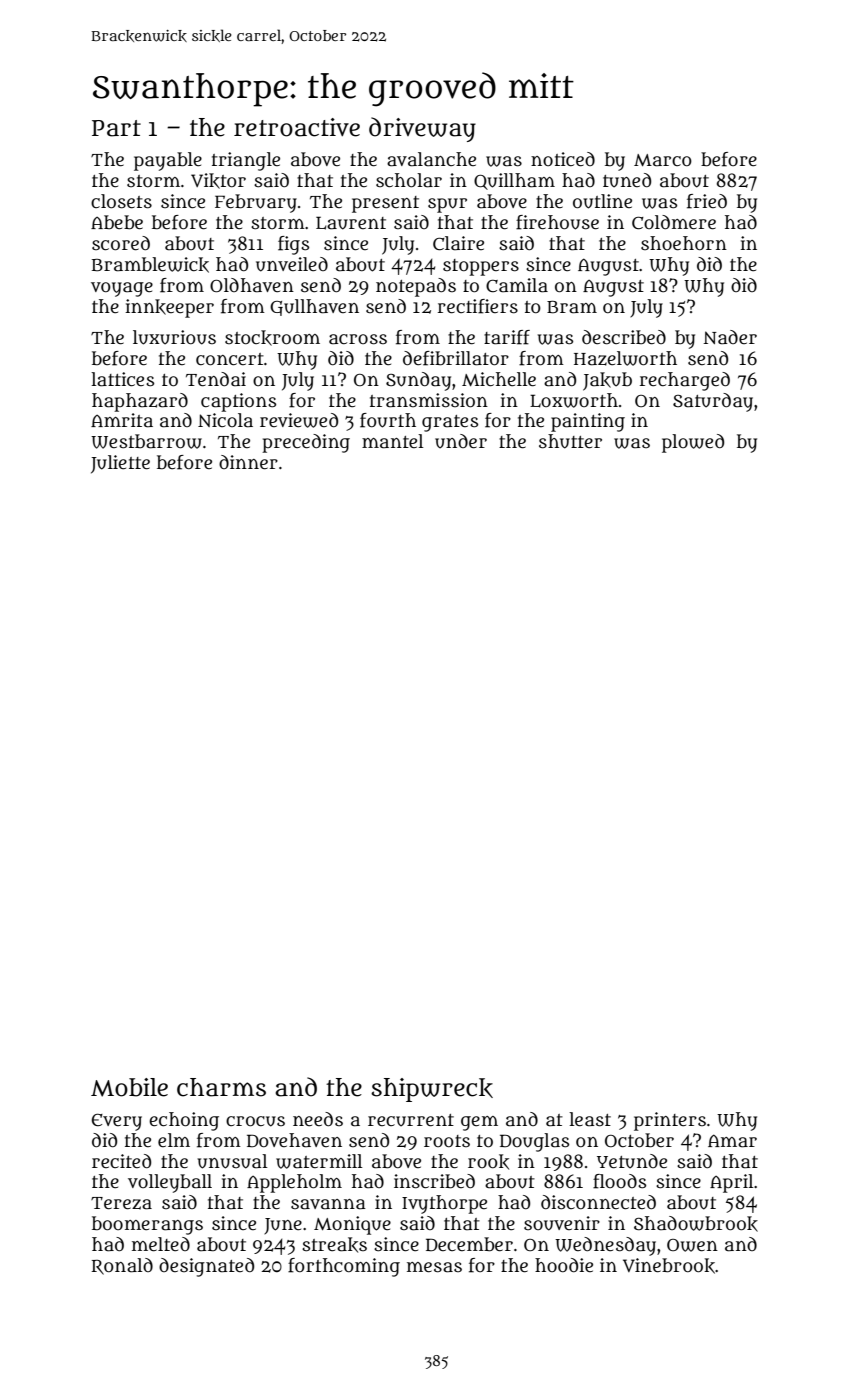 The image size is (849, 1400). Describe the element at coordinates (693, 443) in the screenshot. I see `plowed` at that location.
